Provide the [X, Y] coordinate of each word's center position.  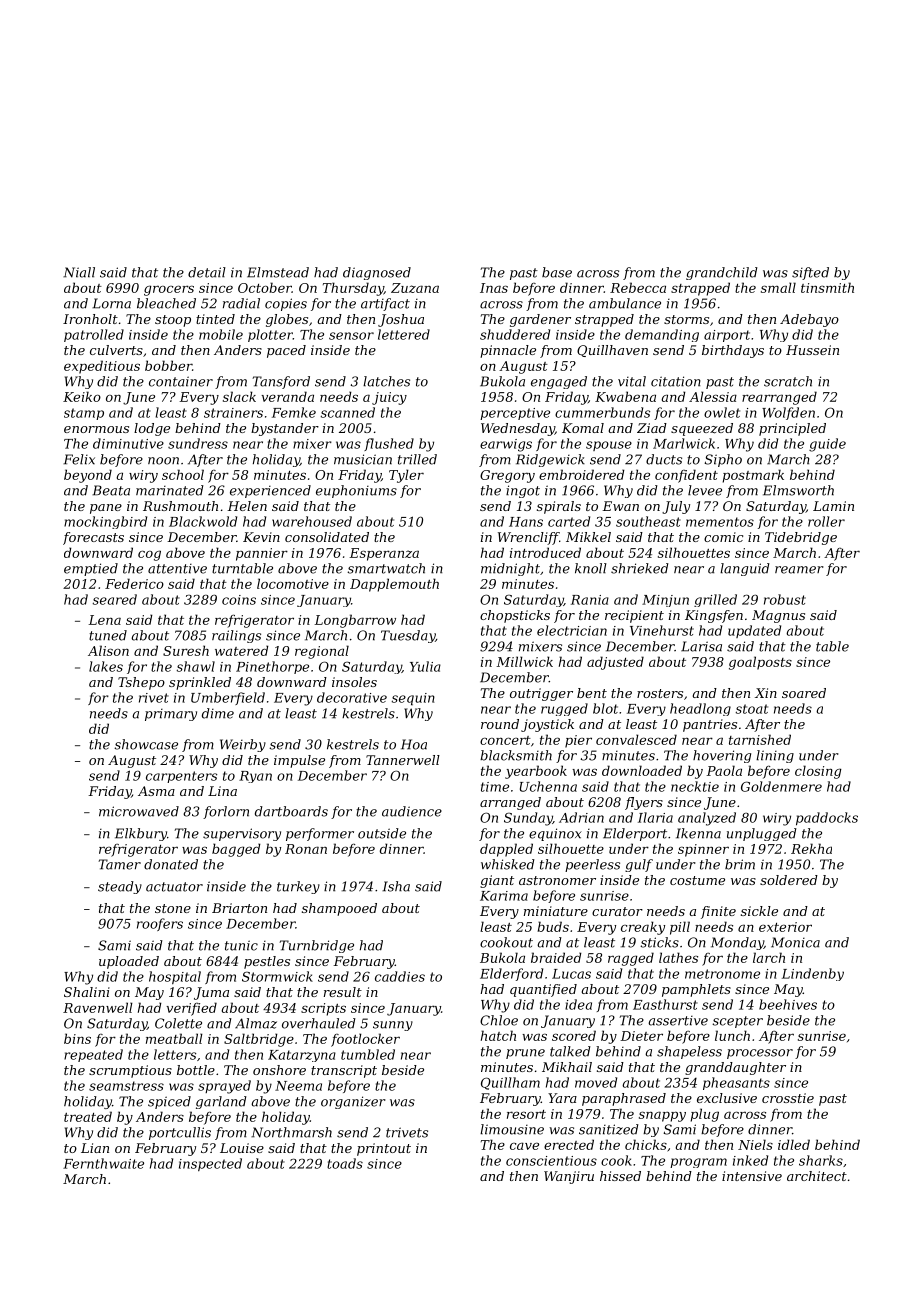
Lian [95, 1148]
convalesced [636, 739]
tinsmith [827, 287]
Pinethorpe [272, 667]
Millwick [524, 661]
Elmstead [278, 272]
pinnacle [508, 351]
